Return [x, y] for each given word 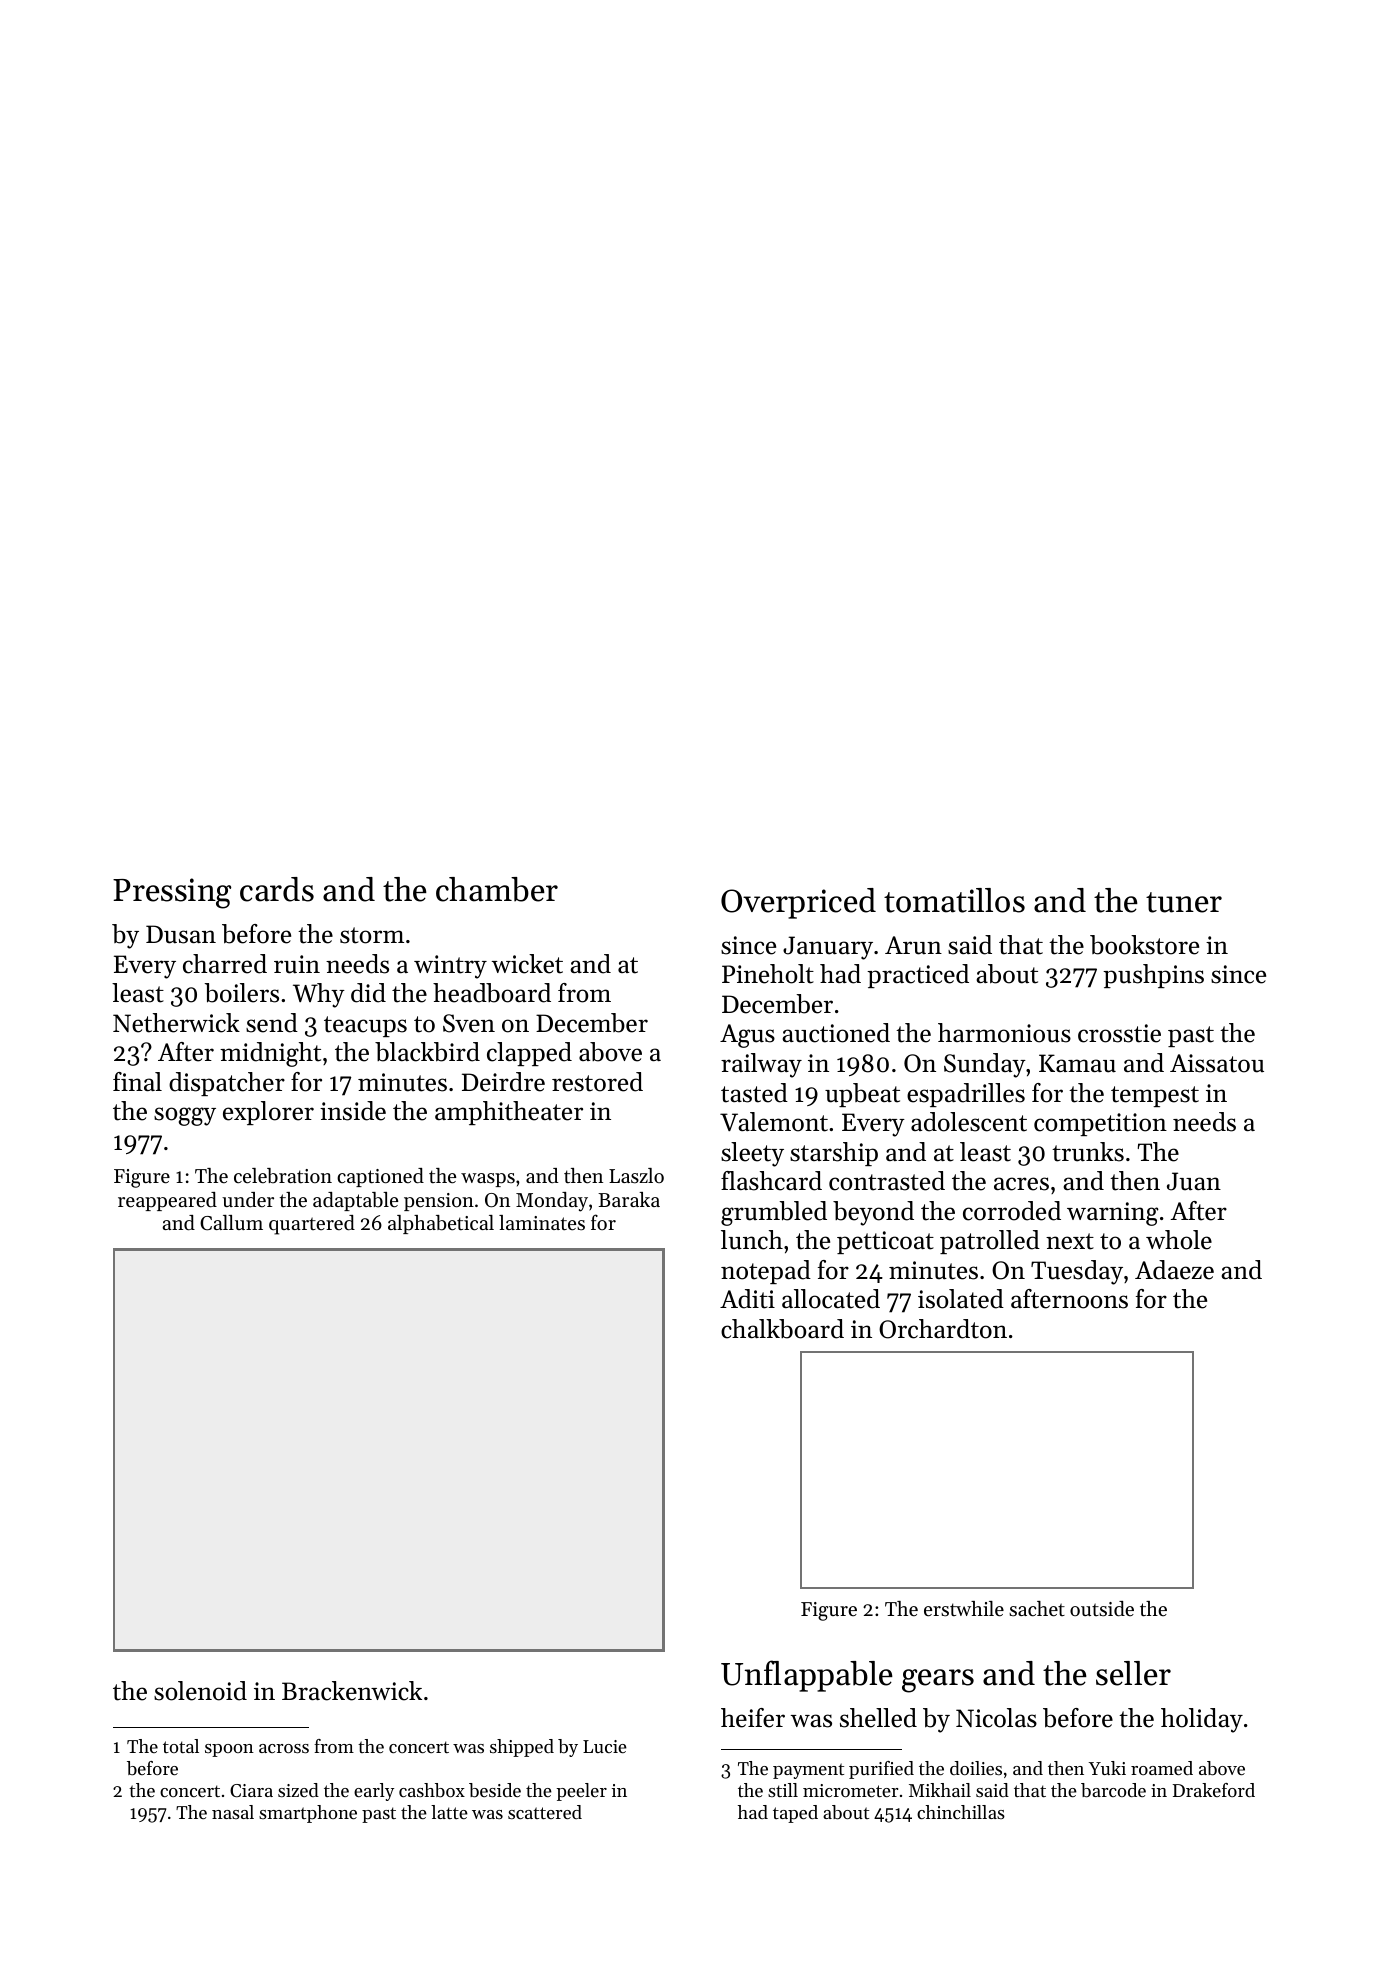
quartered [312, 1225]
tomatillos [954, 900]
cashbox [432, 1790]
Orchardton [943, 1329]
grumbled [774, 1213]
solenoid [200, 1691]
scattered [545, 1812]
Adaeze [1174, 1270]
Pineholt [768, 974]
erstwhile [964, 1609]
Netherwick [176, 1023]
